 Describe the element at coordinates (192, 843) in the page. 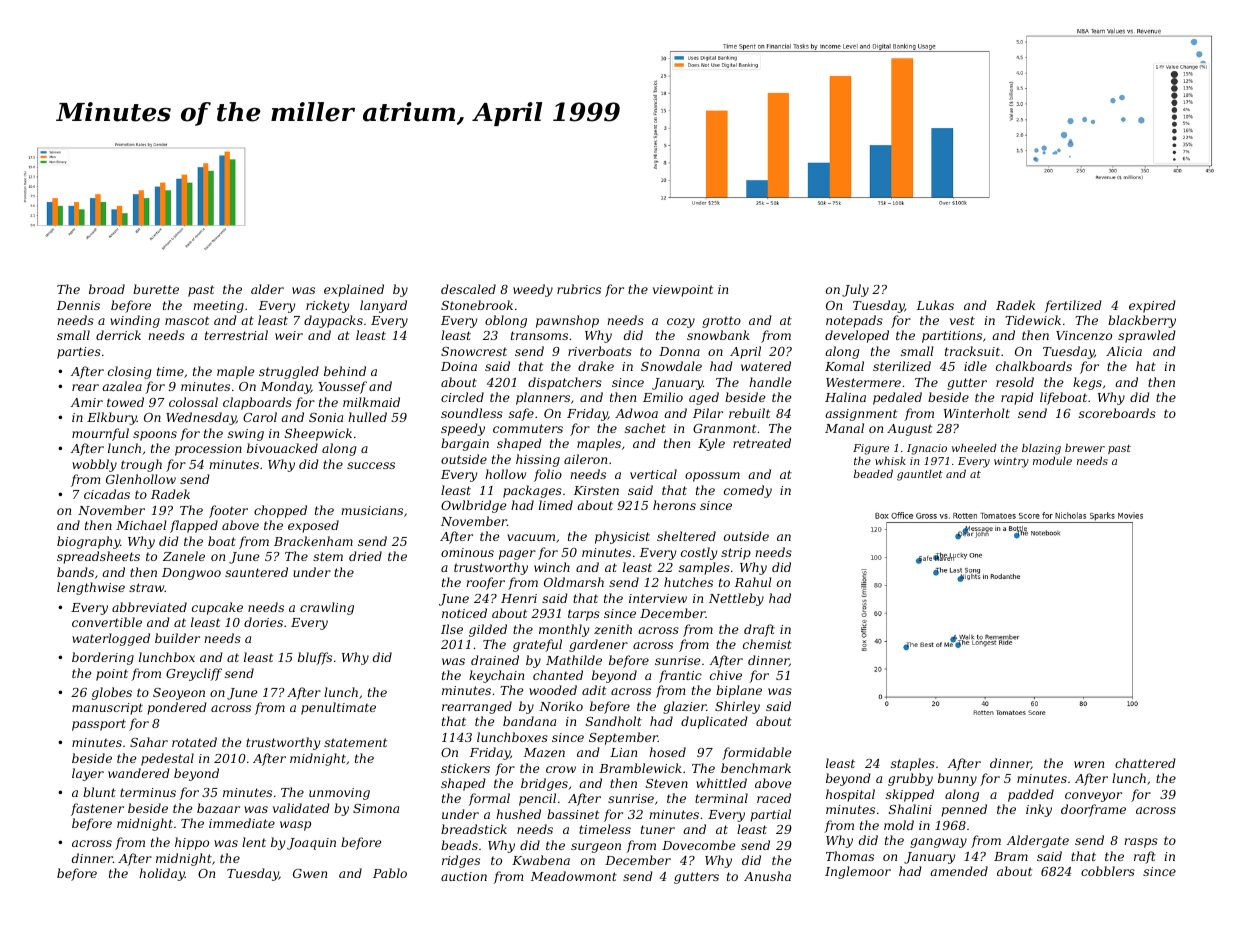

I see `hippo` at that location.
